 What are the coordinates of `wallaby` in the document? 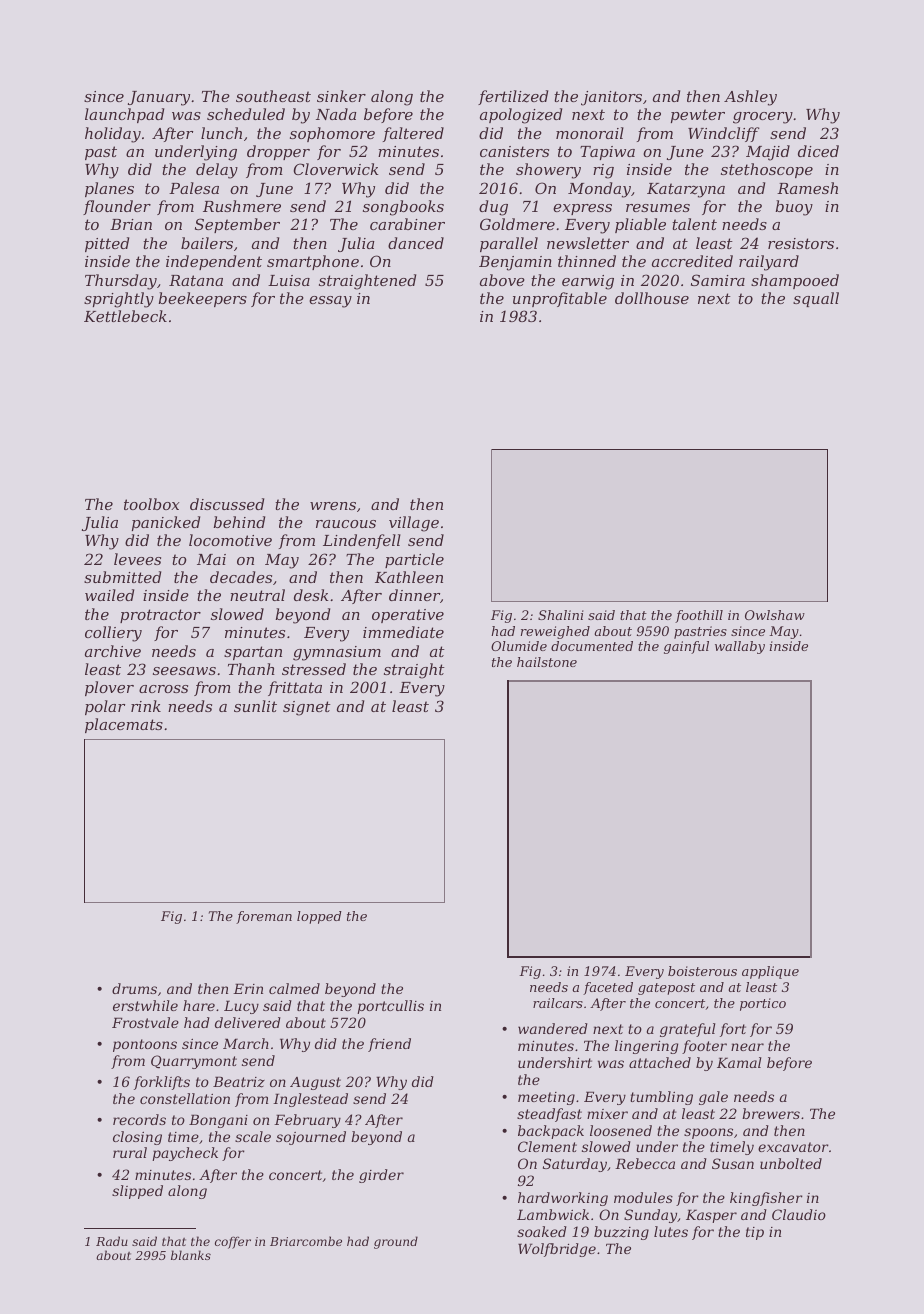 It's located at (740, 647).
